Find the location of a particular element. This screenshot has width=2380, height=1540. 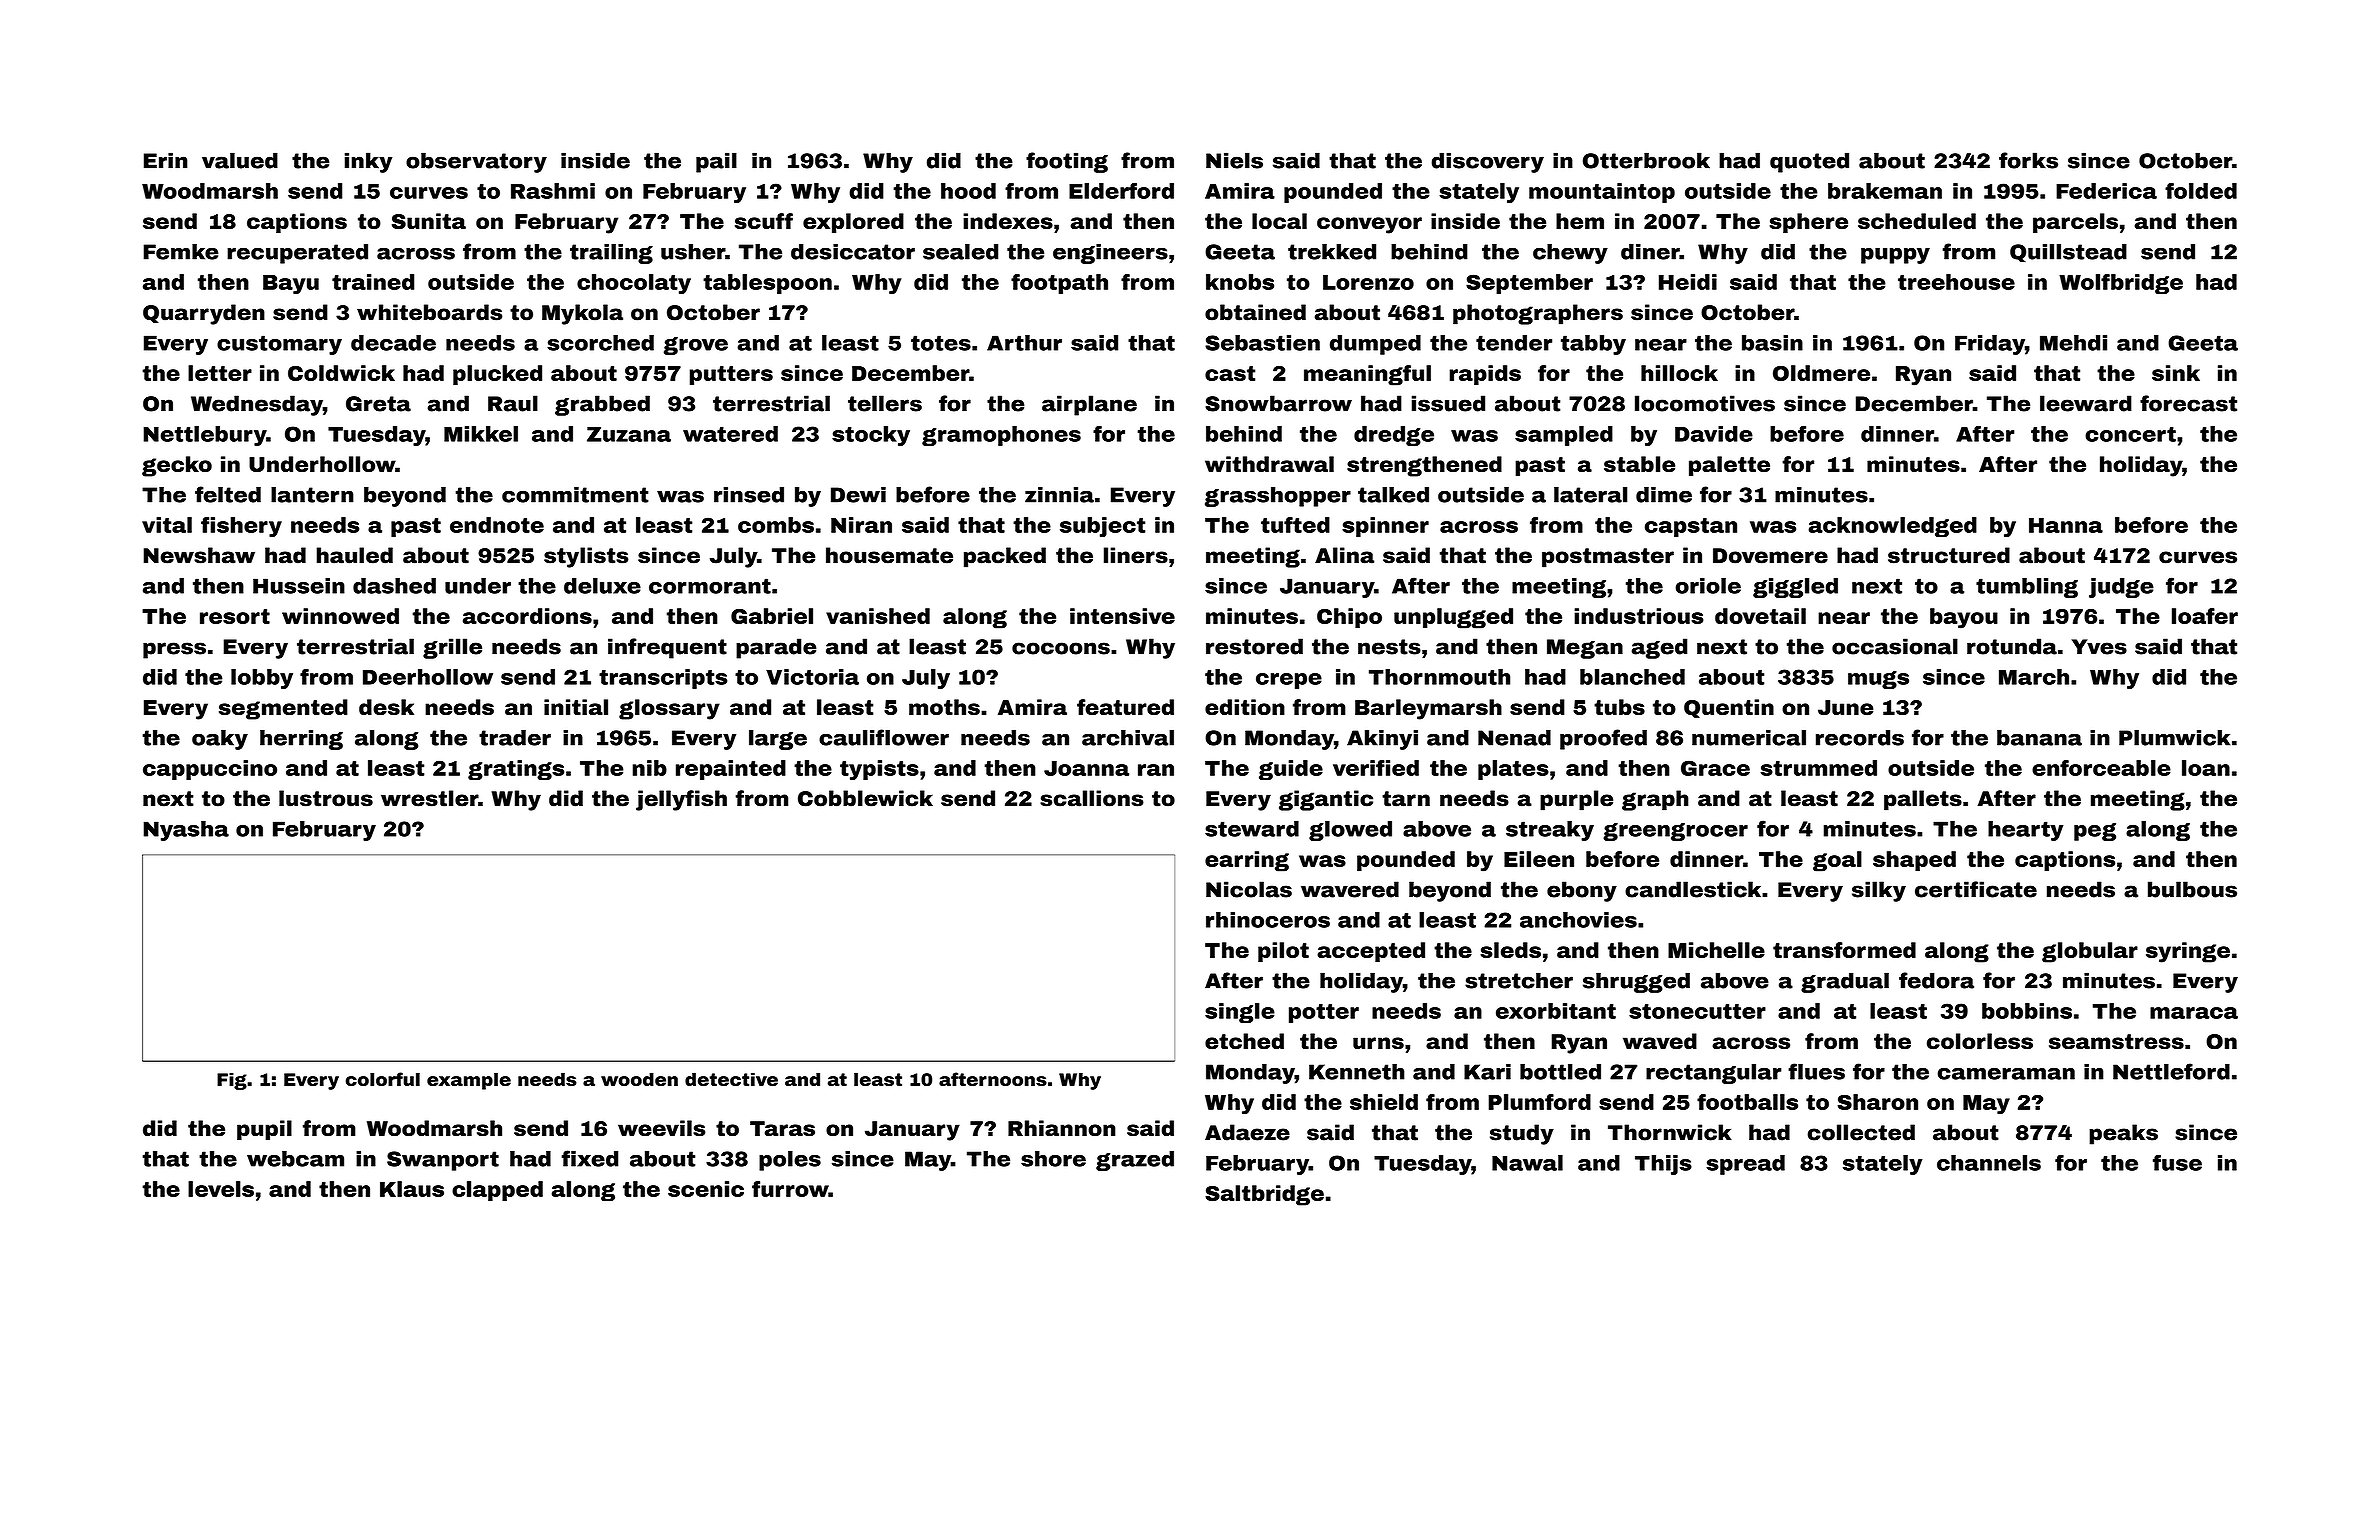

dovetail is located at coordinates (1760, 616).
